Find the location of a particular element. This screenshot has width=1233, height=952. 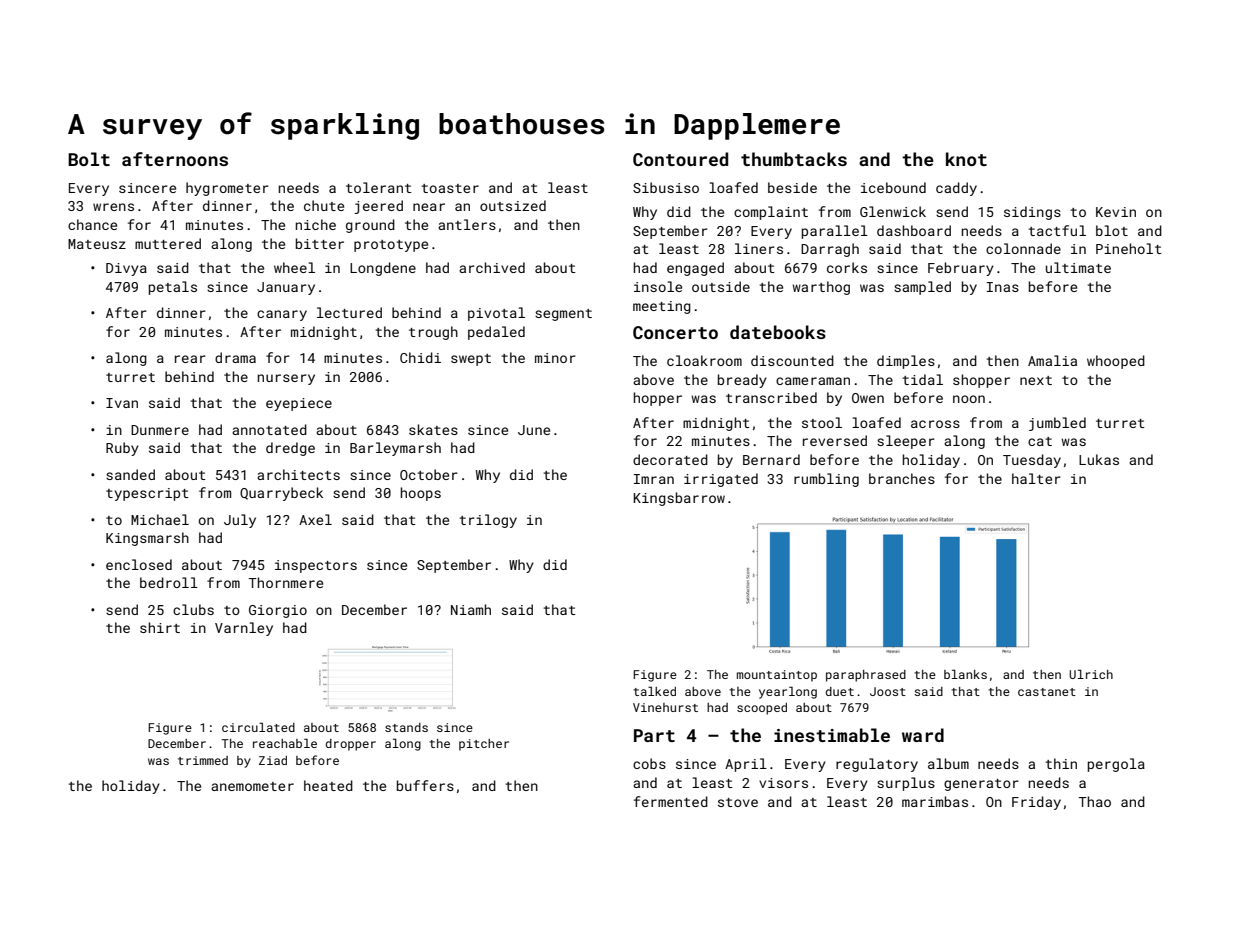

Sibusiso is located at coordinates (666, 187).
